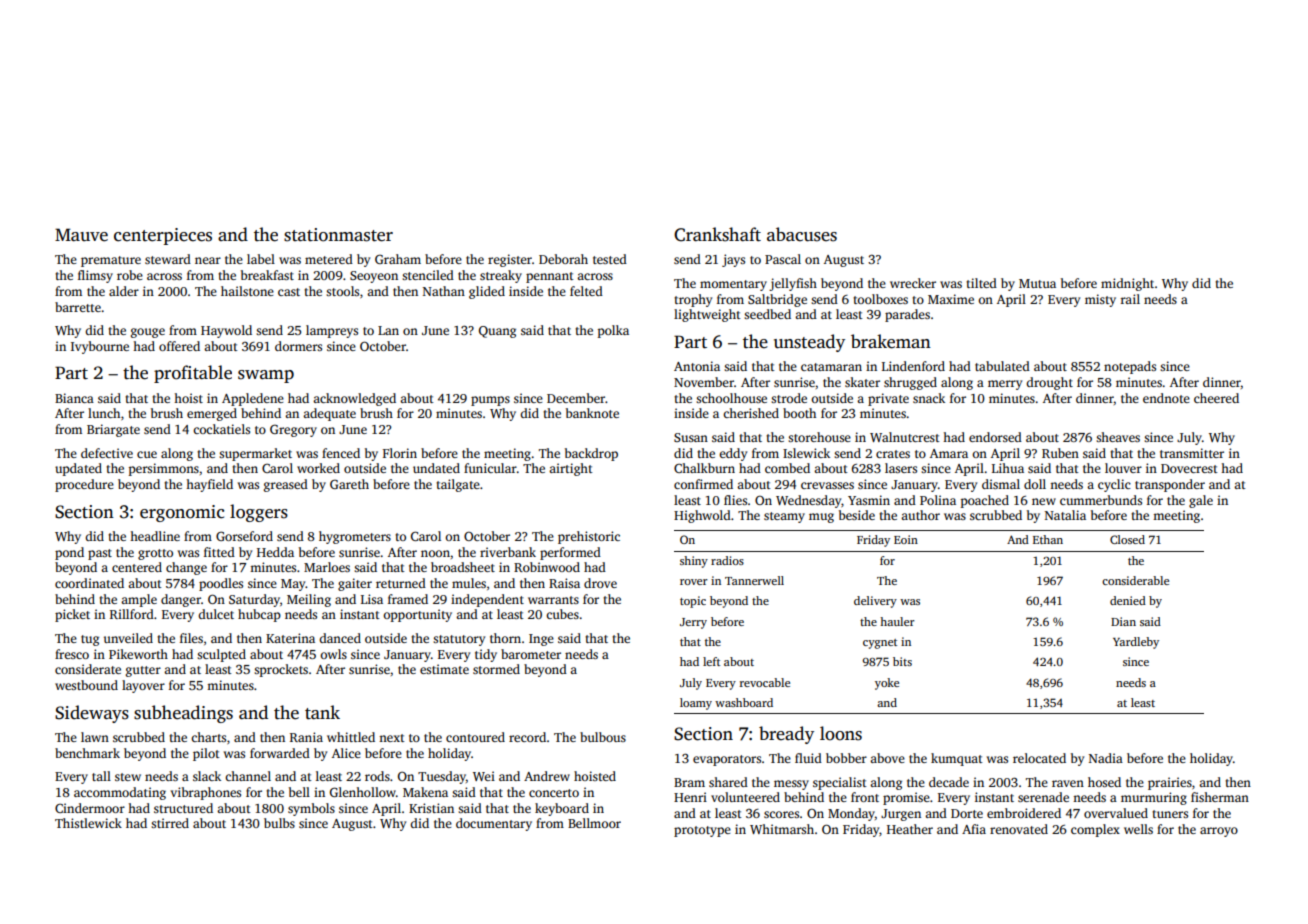 The image size is (1308, 924). Describe the element at coordinates (255, 454) in the document. I see `supermarket` at that location.
